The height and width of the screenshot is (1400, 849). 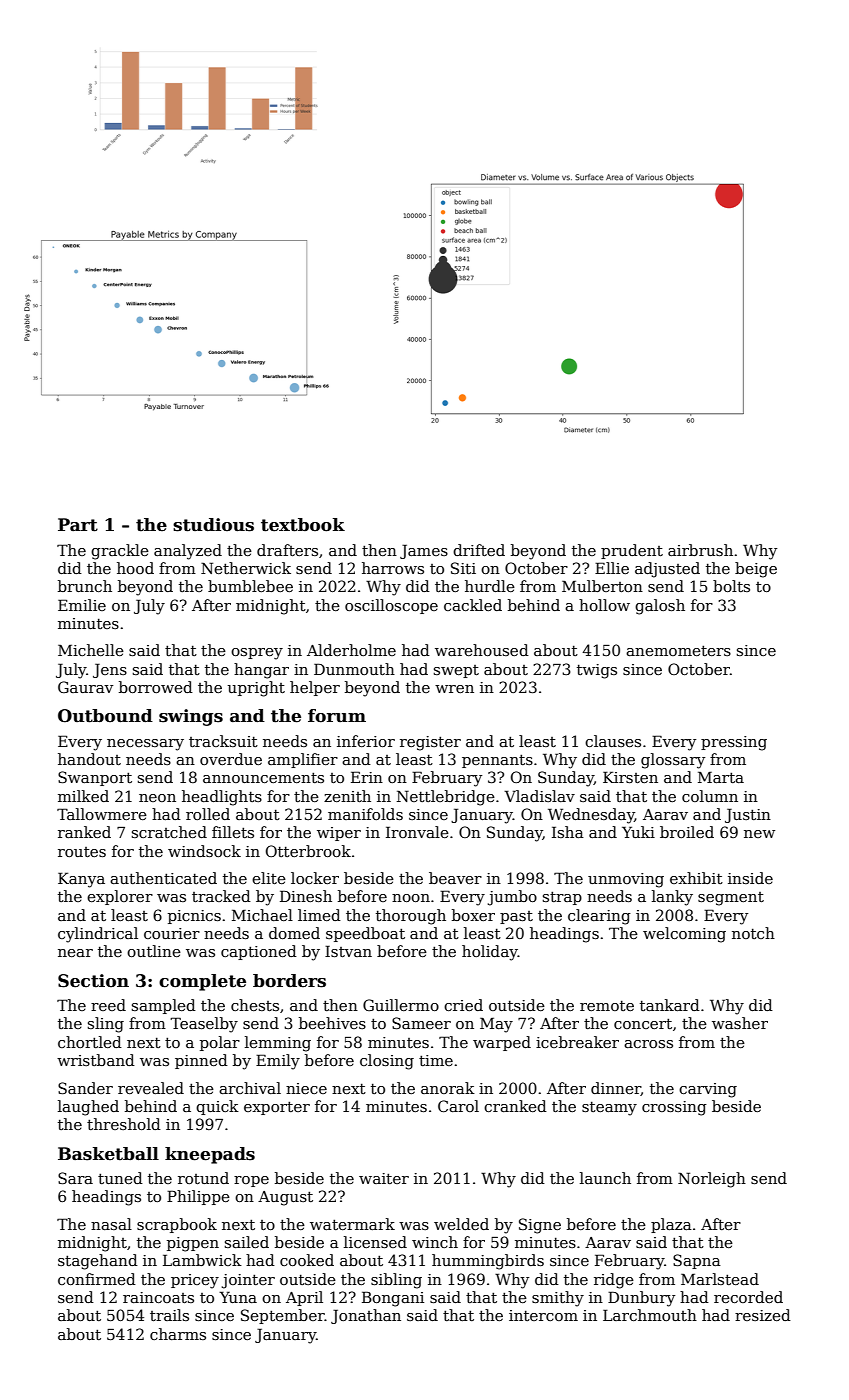 I want to click on studious, so click(x=213, y=525).
